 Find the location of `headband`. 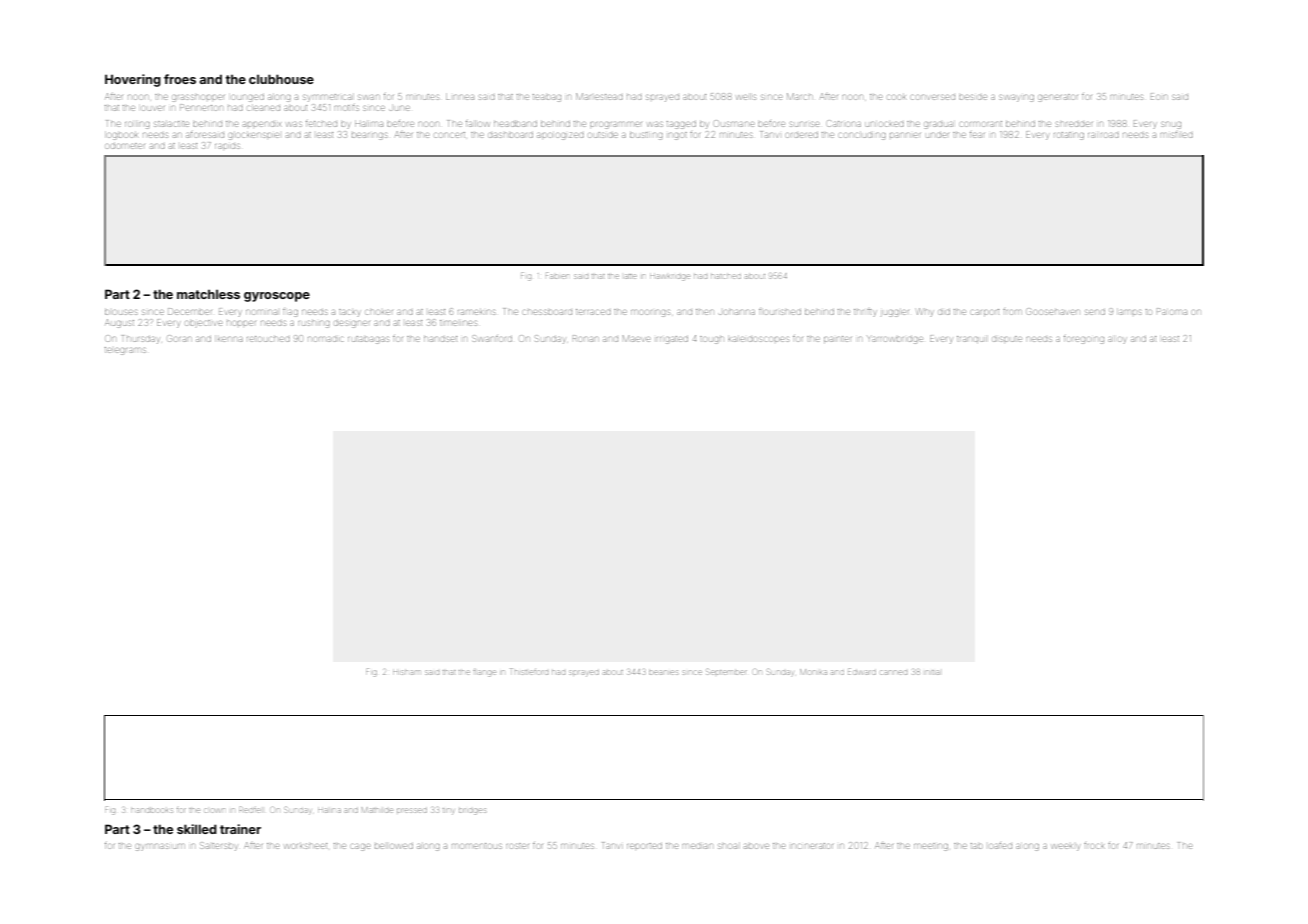

headband is located at coordinates (515, 124).
